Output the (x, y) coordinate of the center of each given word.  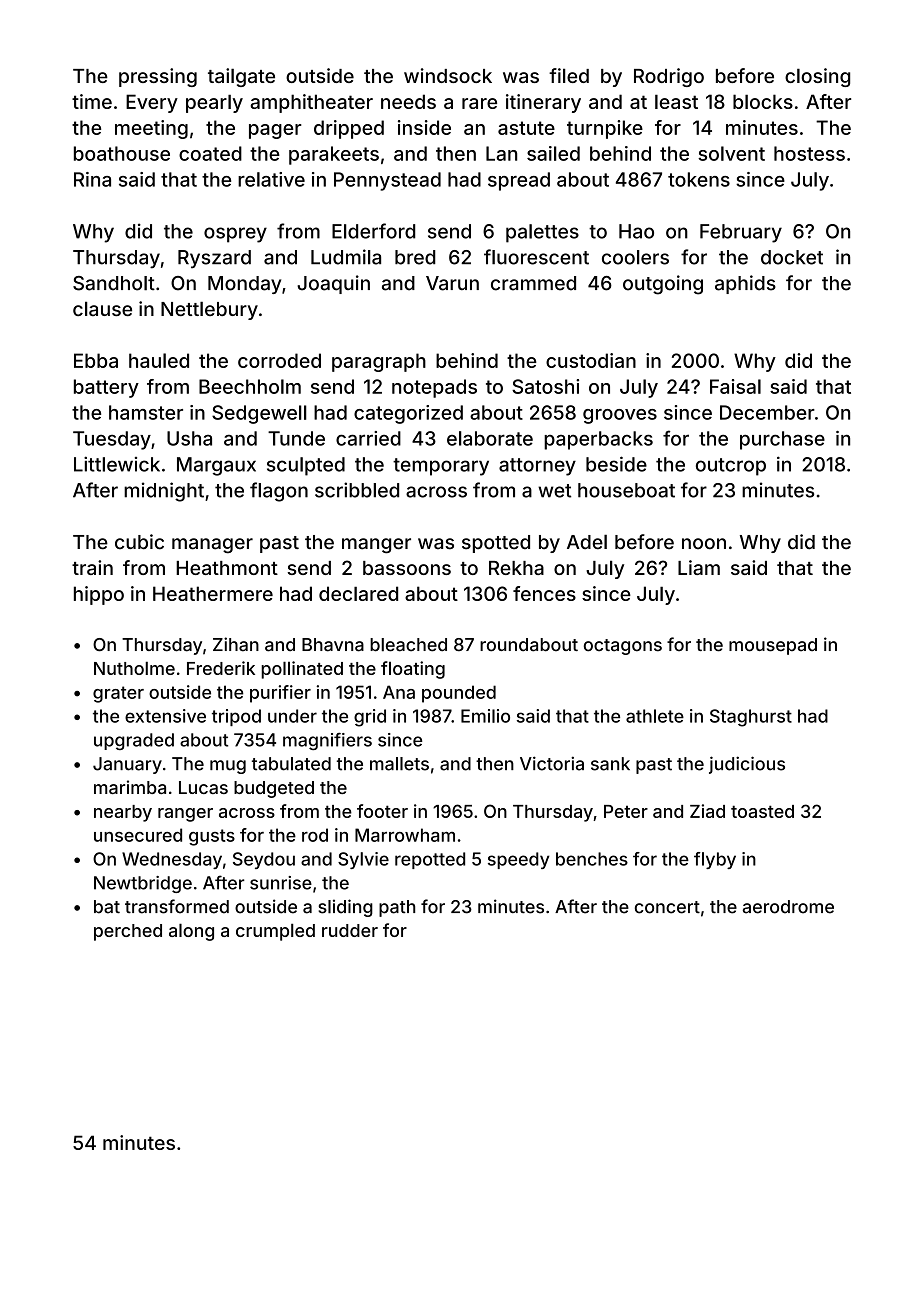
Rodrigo (669, 77)
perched (128, 932)
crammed (533, 283)
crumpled (275, 932)
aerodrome (788, 907)
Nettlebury (209, 310)
